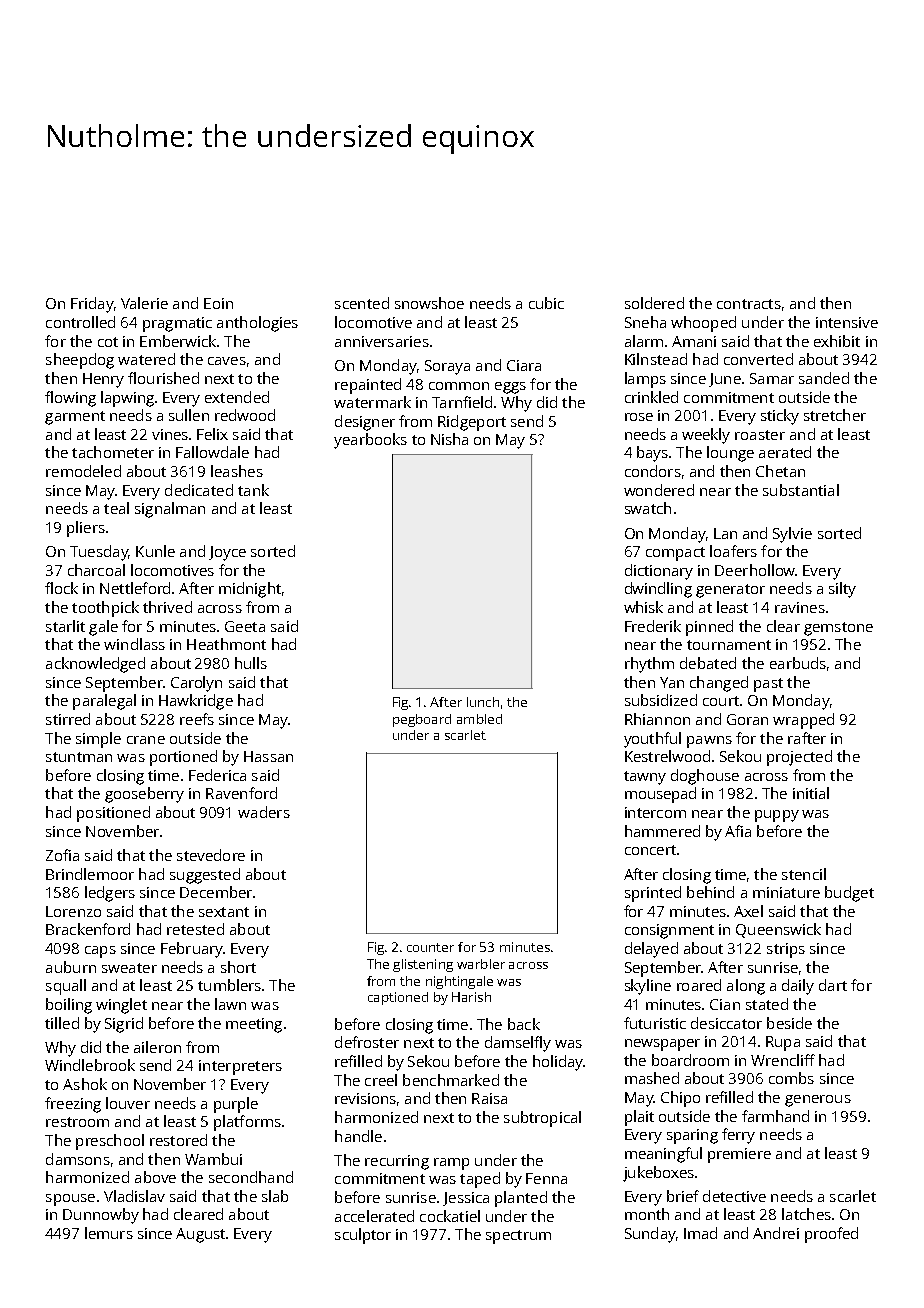  What do you see at coordinates (251, 1177) in the image?
I see `secondhand` at bounding box center [251, 1177].
